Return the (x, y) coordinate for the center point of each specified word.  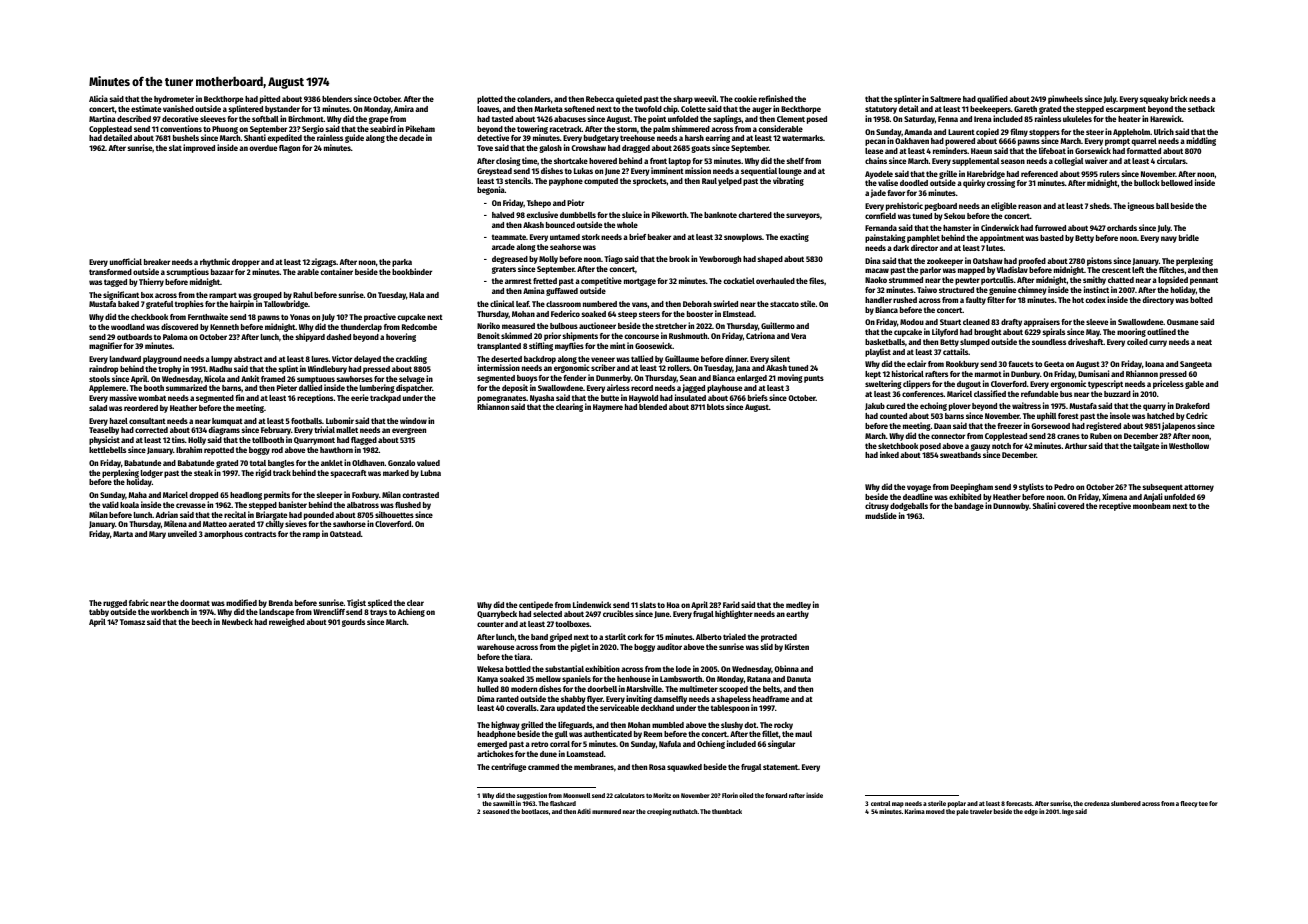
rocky (783, 726)
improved (199, 148)
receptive (1115, 507)
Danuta (799, 679)
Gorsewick (1093, 150)
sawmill (504, 803)
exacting (794, 237)
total (258, 463)
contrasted (420, 495)
